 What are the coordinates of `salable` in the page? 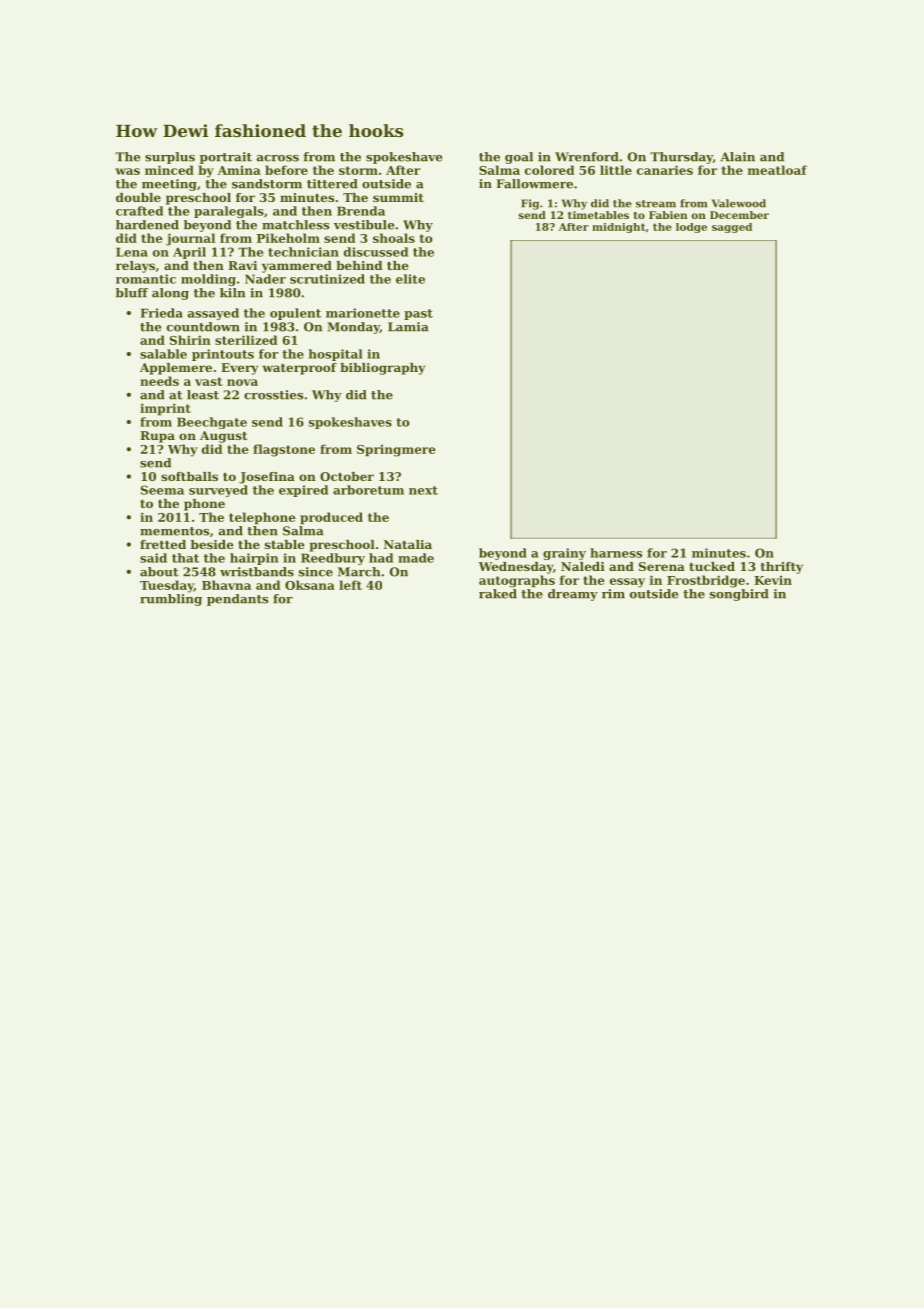 It's located at (163, 354).
